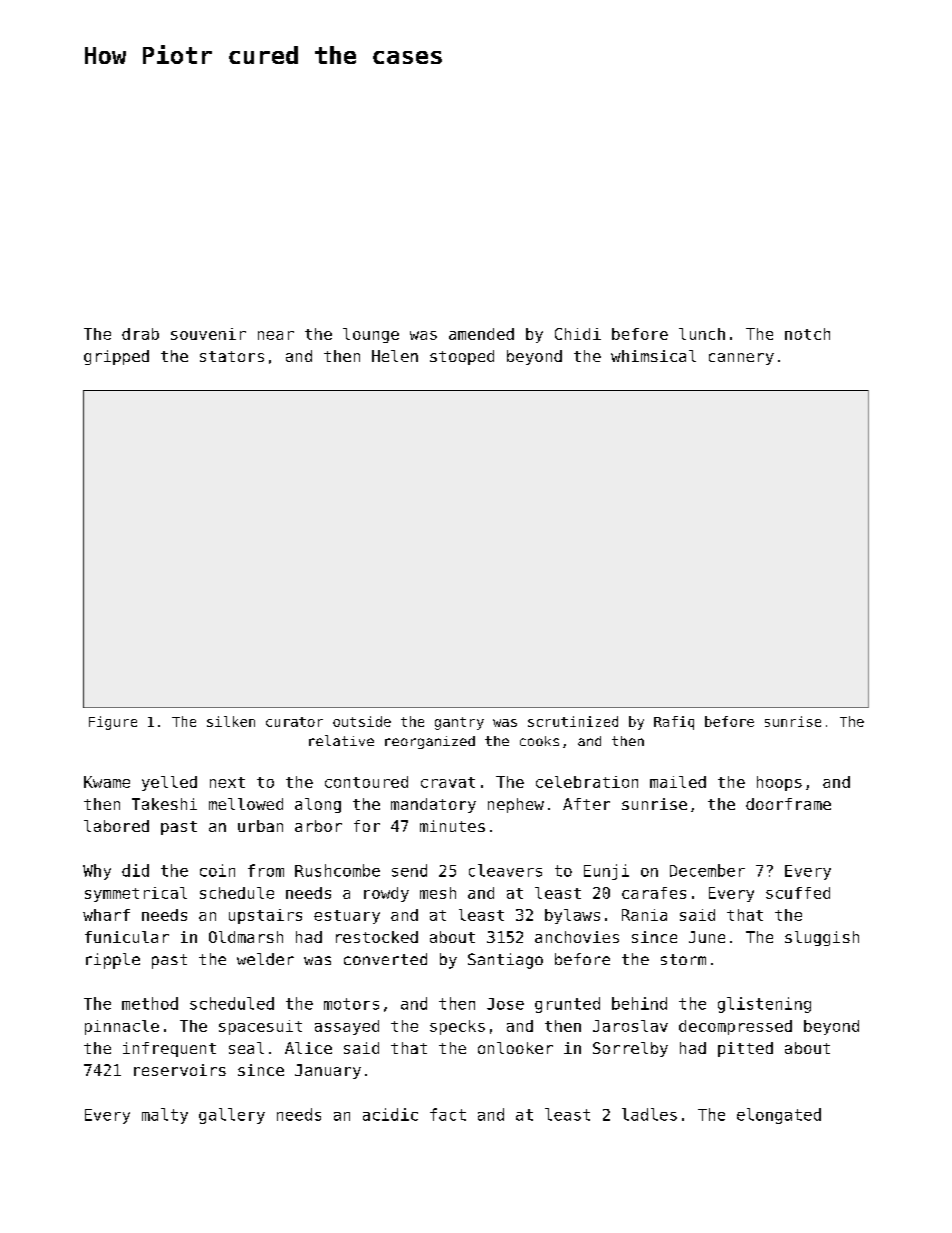  I want to click on acidic, so click(390, 1114).
